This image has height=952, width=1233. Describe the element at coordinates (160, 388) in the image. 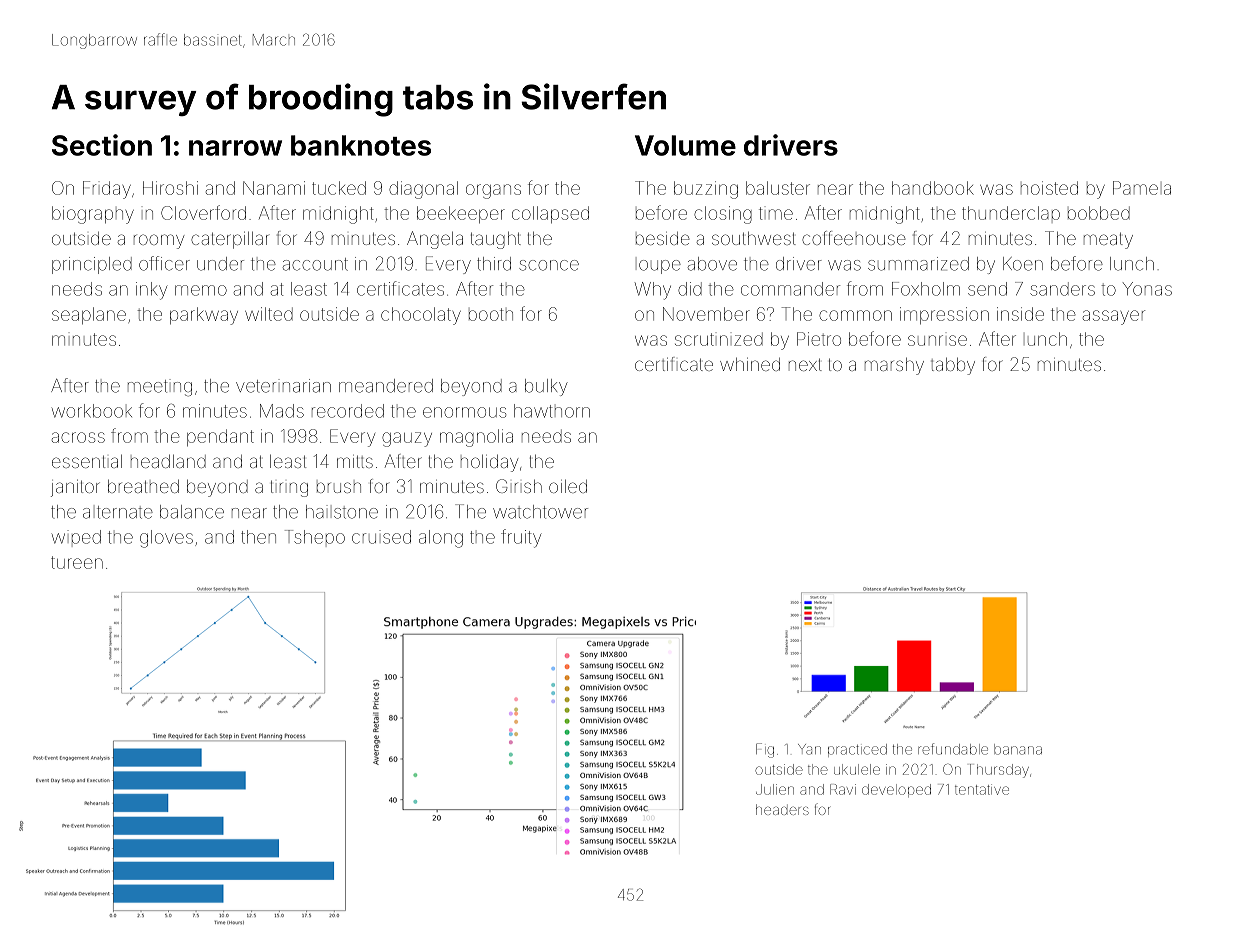

I see `meeting` at that location.
